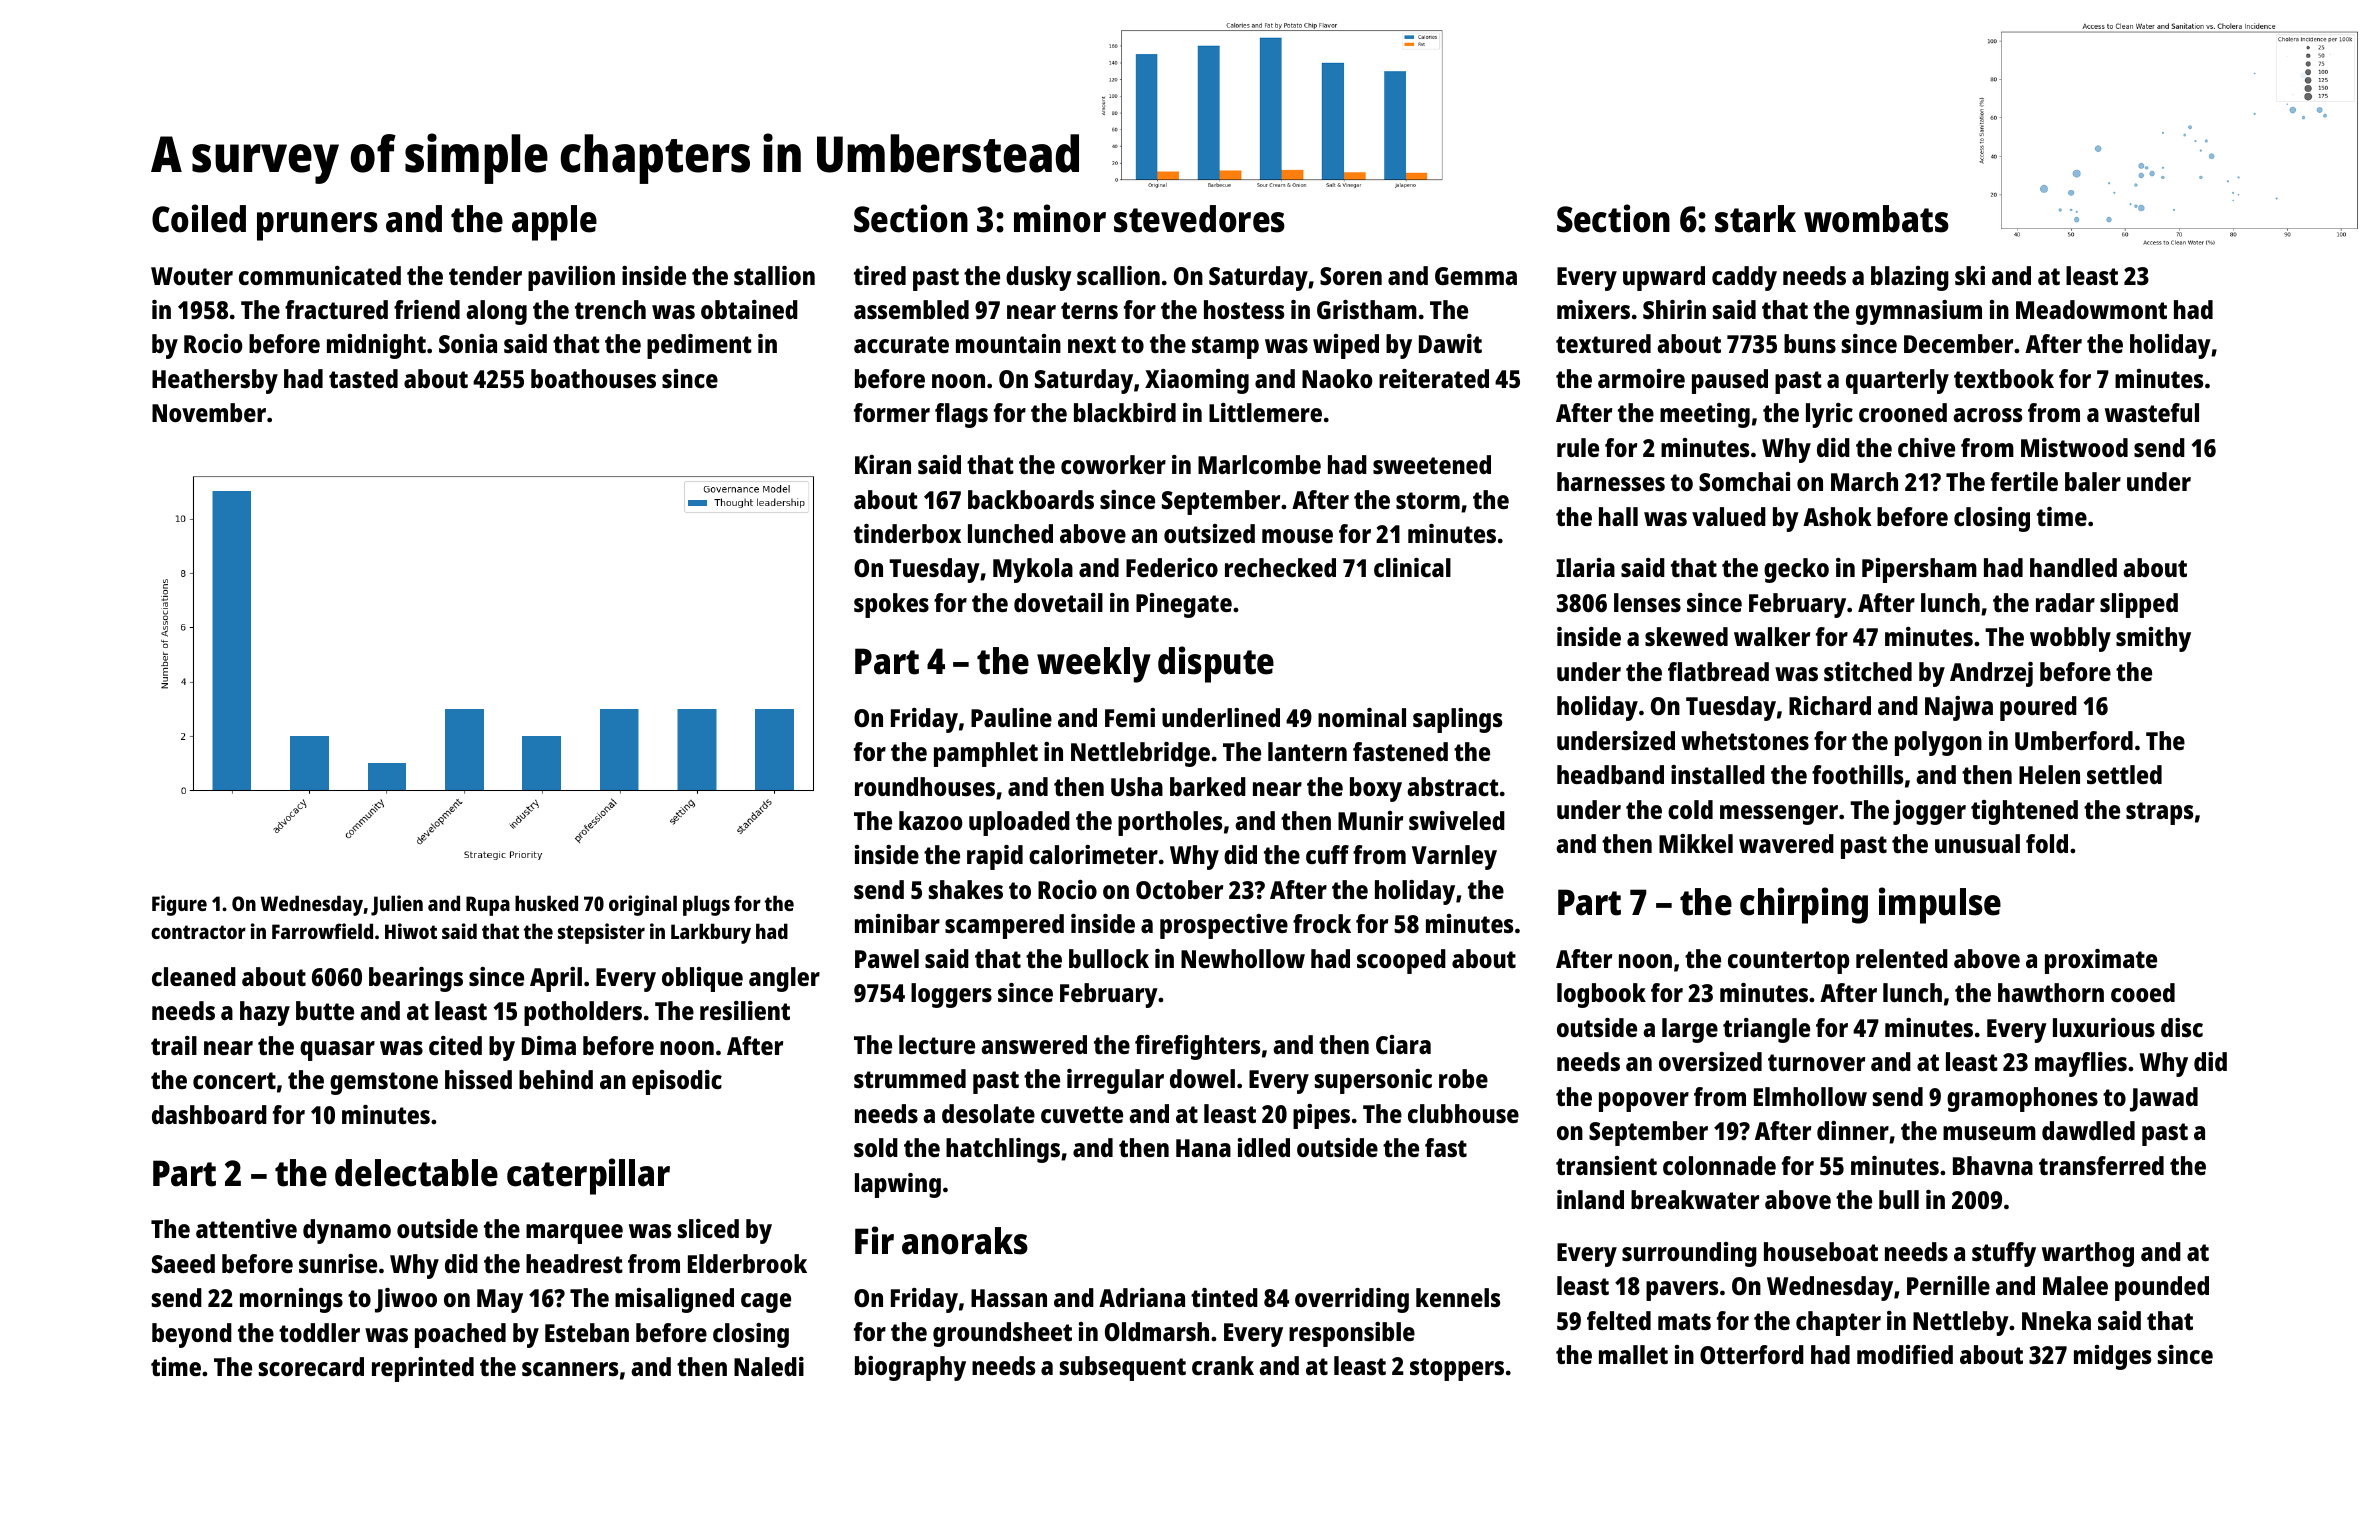  What do you see at coordinates (1905, 1354) in the page?
I see `modified` at bounding box center [1905, 1354].
